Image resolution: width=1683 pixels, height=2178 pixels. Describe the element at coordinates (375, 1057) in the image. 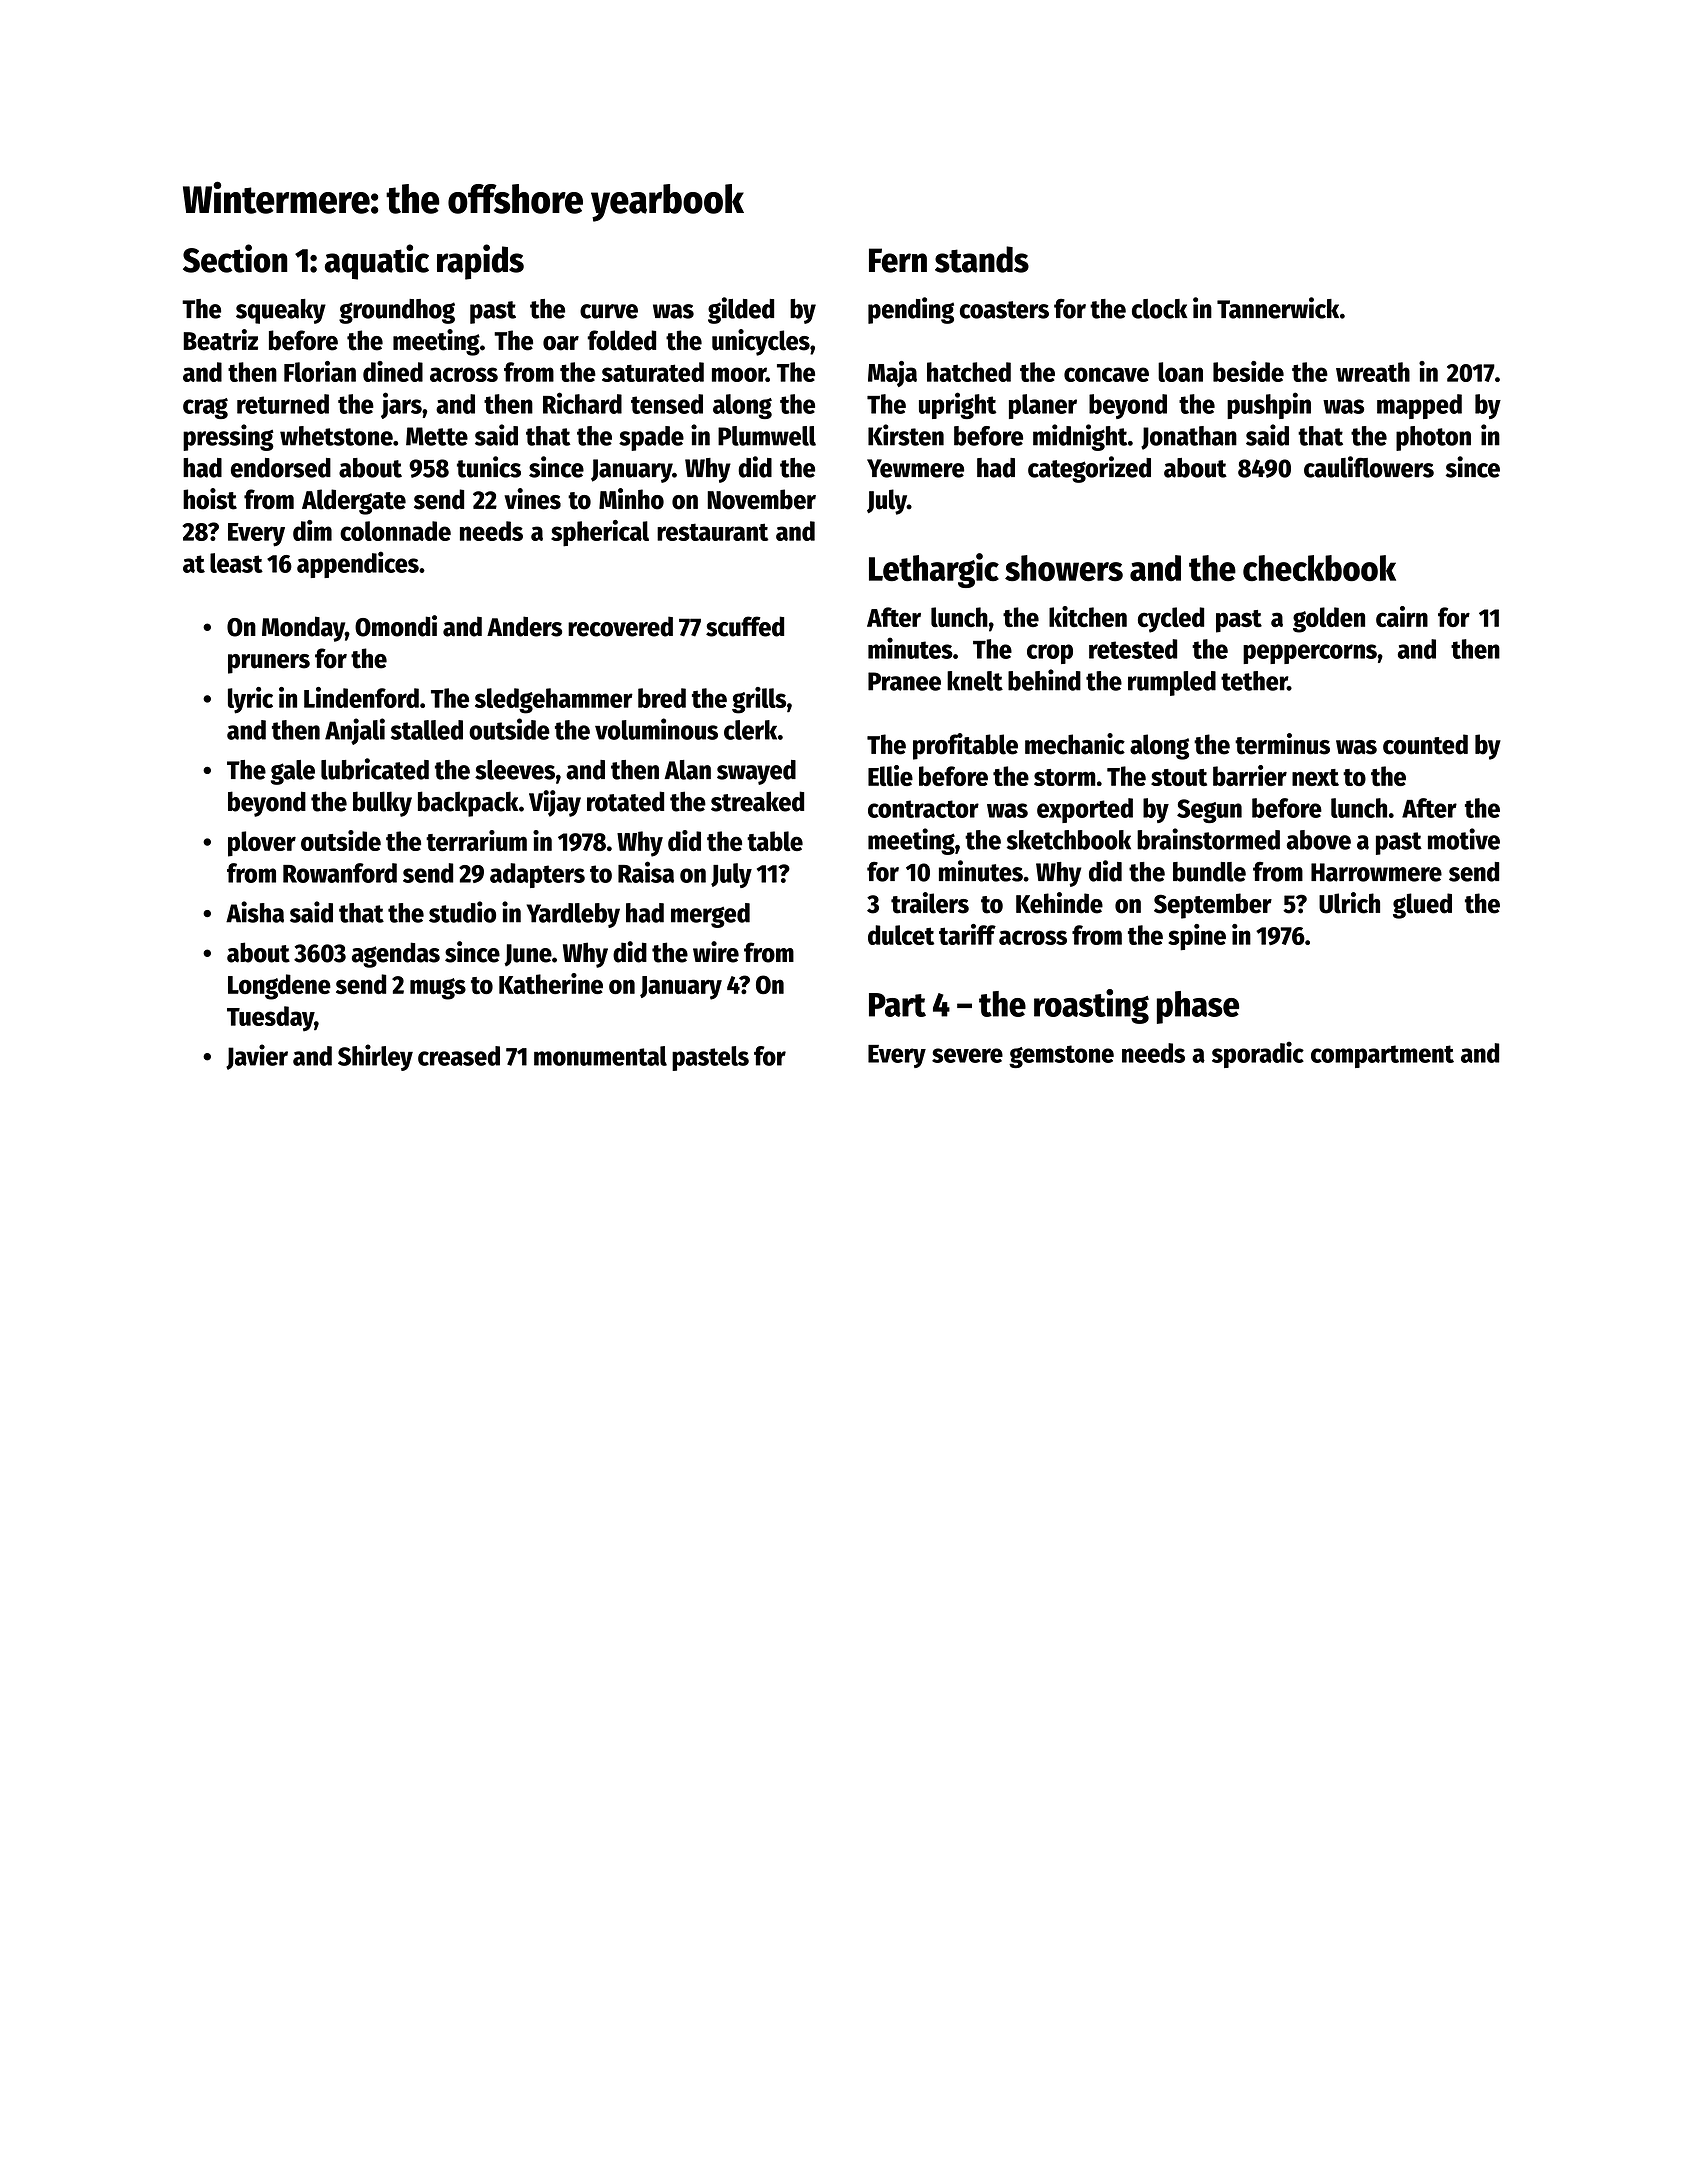

I see `Shirley` at that location.
